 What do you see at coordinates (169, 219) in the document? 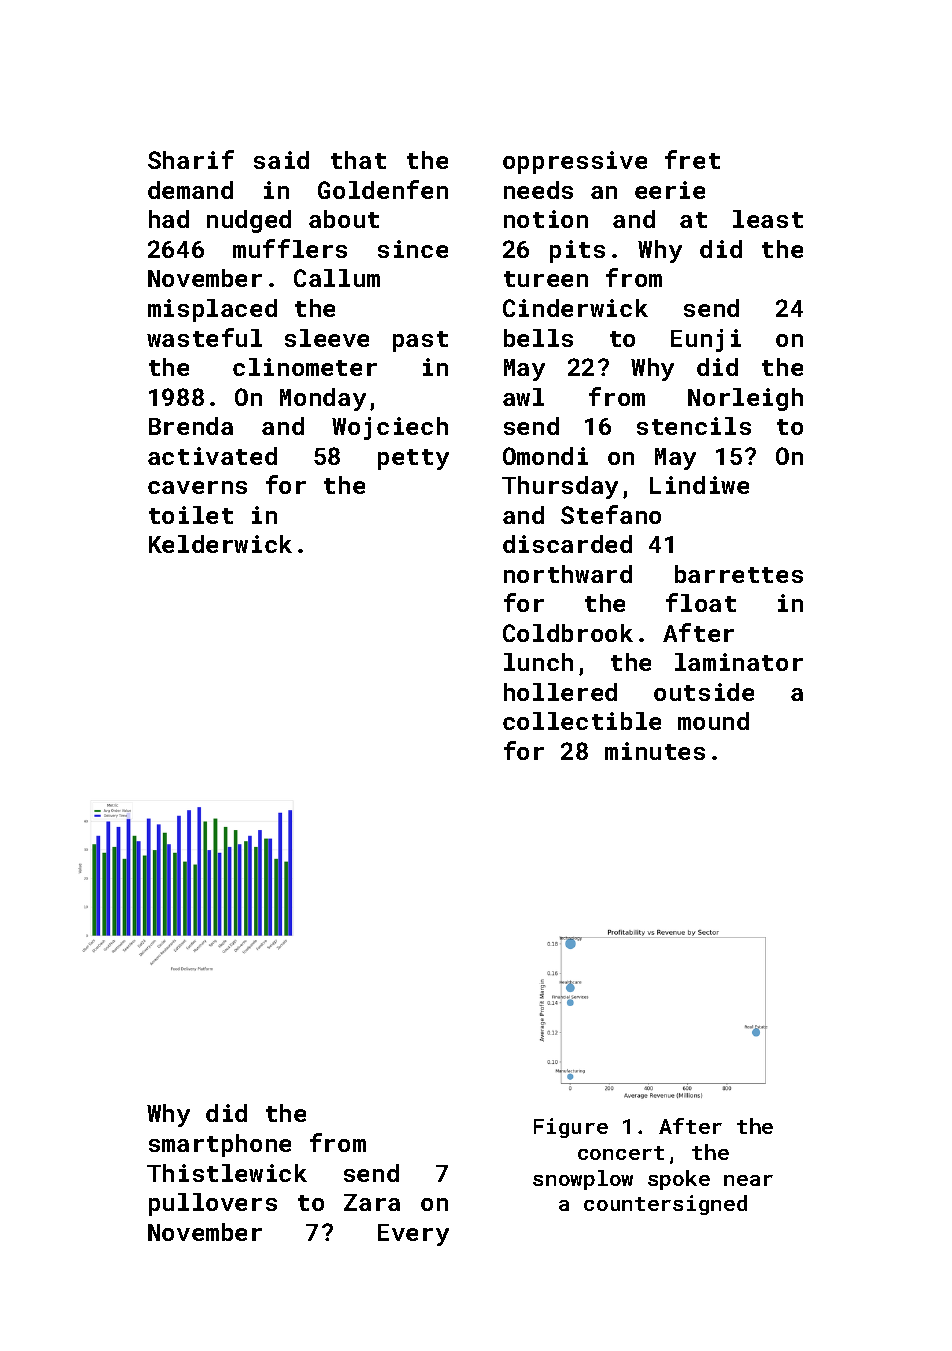
I see `had` at bounding box center [169, 219].
